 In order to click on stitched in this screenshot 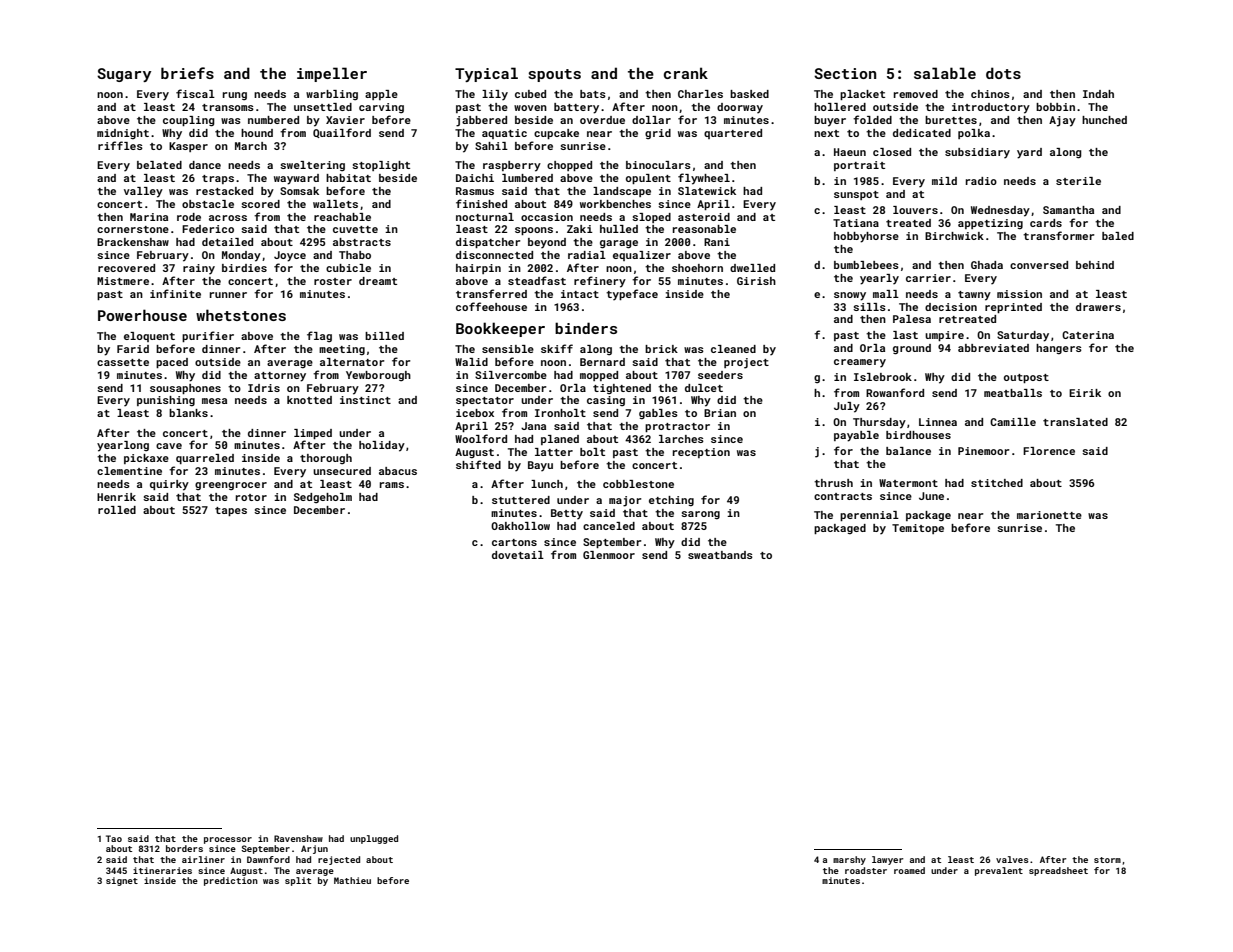, I will do `click(997, 483)`.
